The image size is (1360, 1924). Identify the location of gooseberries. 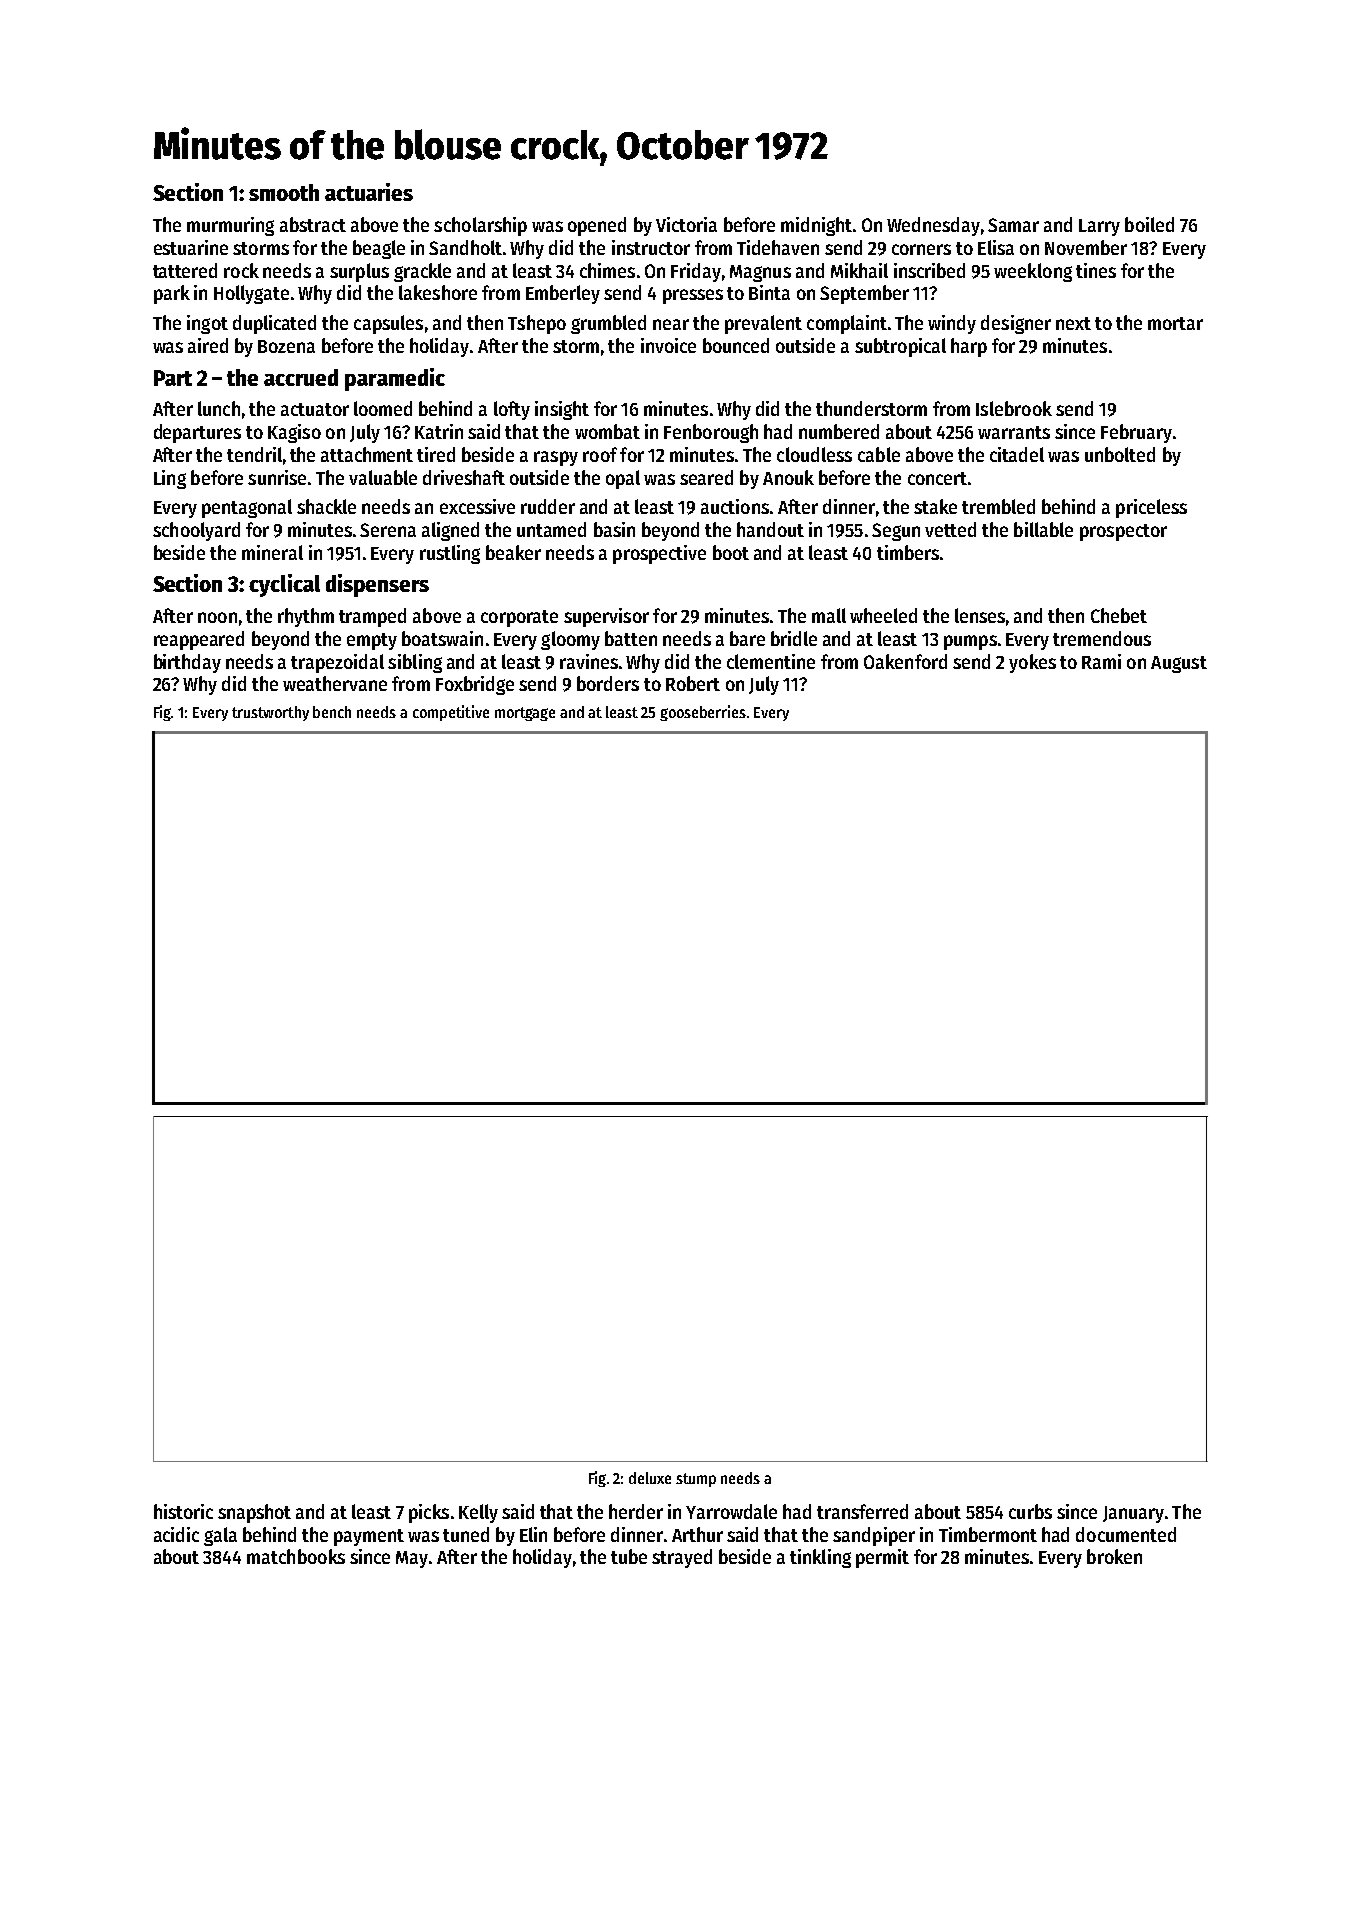
(703, 713).
